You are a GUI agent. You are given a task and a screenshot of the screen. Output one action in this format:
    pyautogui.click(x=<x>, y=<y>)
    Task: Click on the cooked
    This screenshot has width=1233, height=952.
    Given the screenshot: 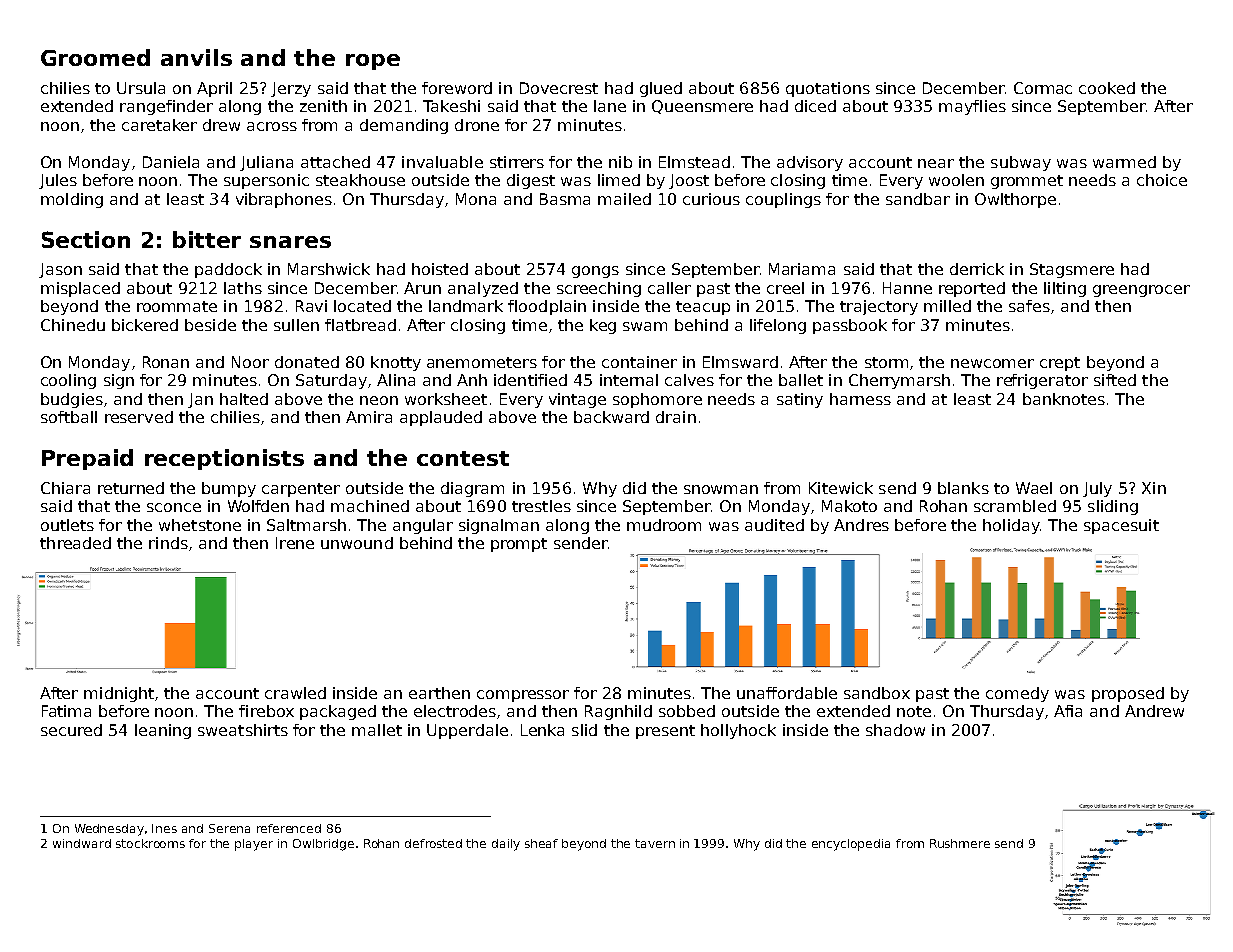 What is the action you would take?
    pyautogui.click(x=1107, y=88)
